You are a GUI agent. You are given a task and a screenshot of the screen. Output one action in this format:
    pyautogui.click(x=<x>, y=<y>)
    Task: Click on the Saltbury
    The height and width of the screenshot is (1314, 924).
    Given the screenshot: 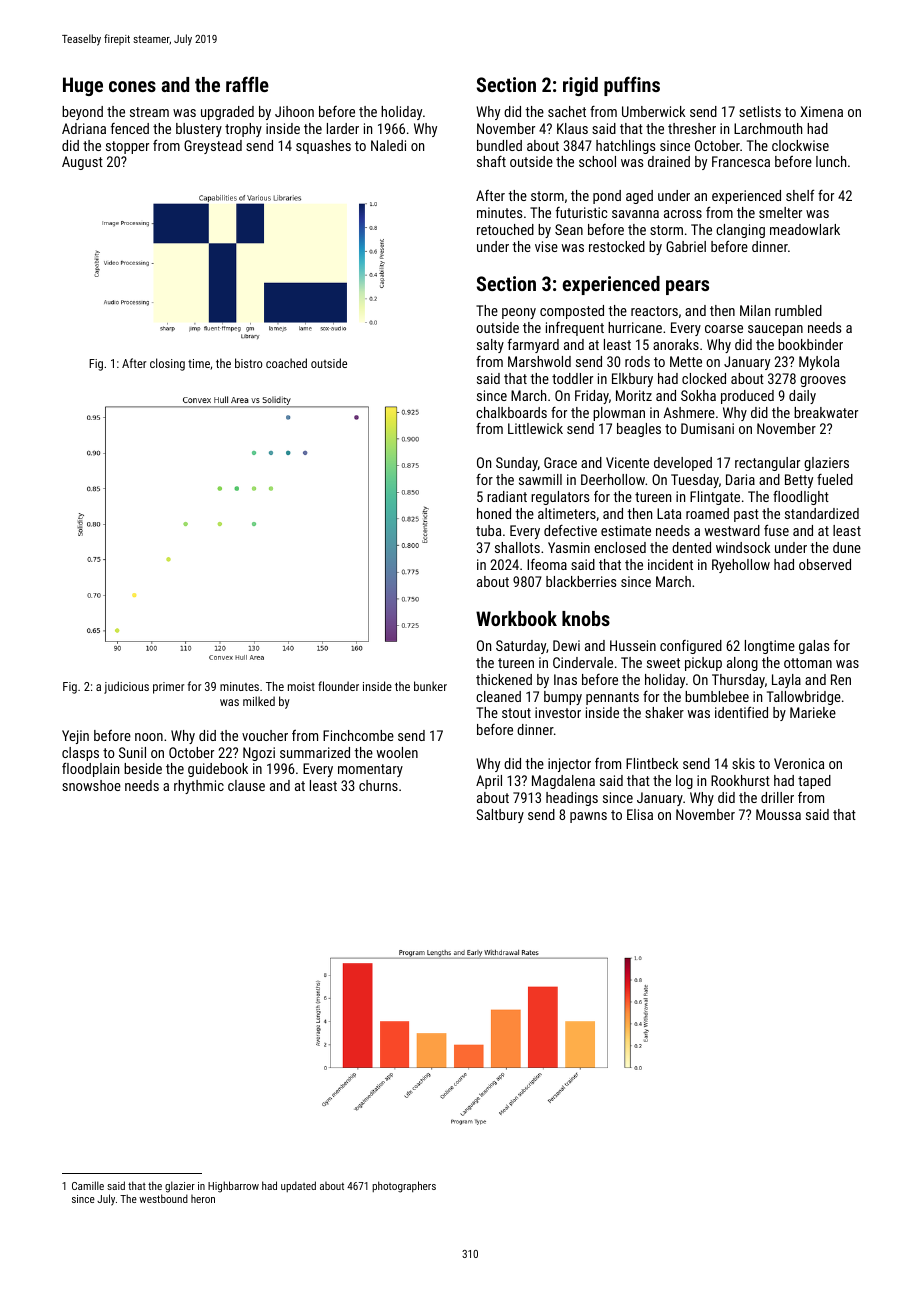 What is the action you would take?
    pyautogui.click(x=500, y=816)
